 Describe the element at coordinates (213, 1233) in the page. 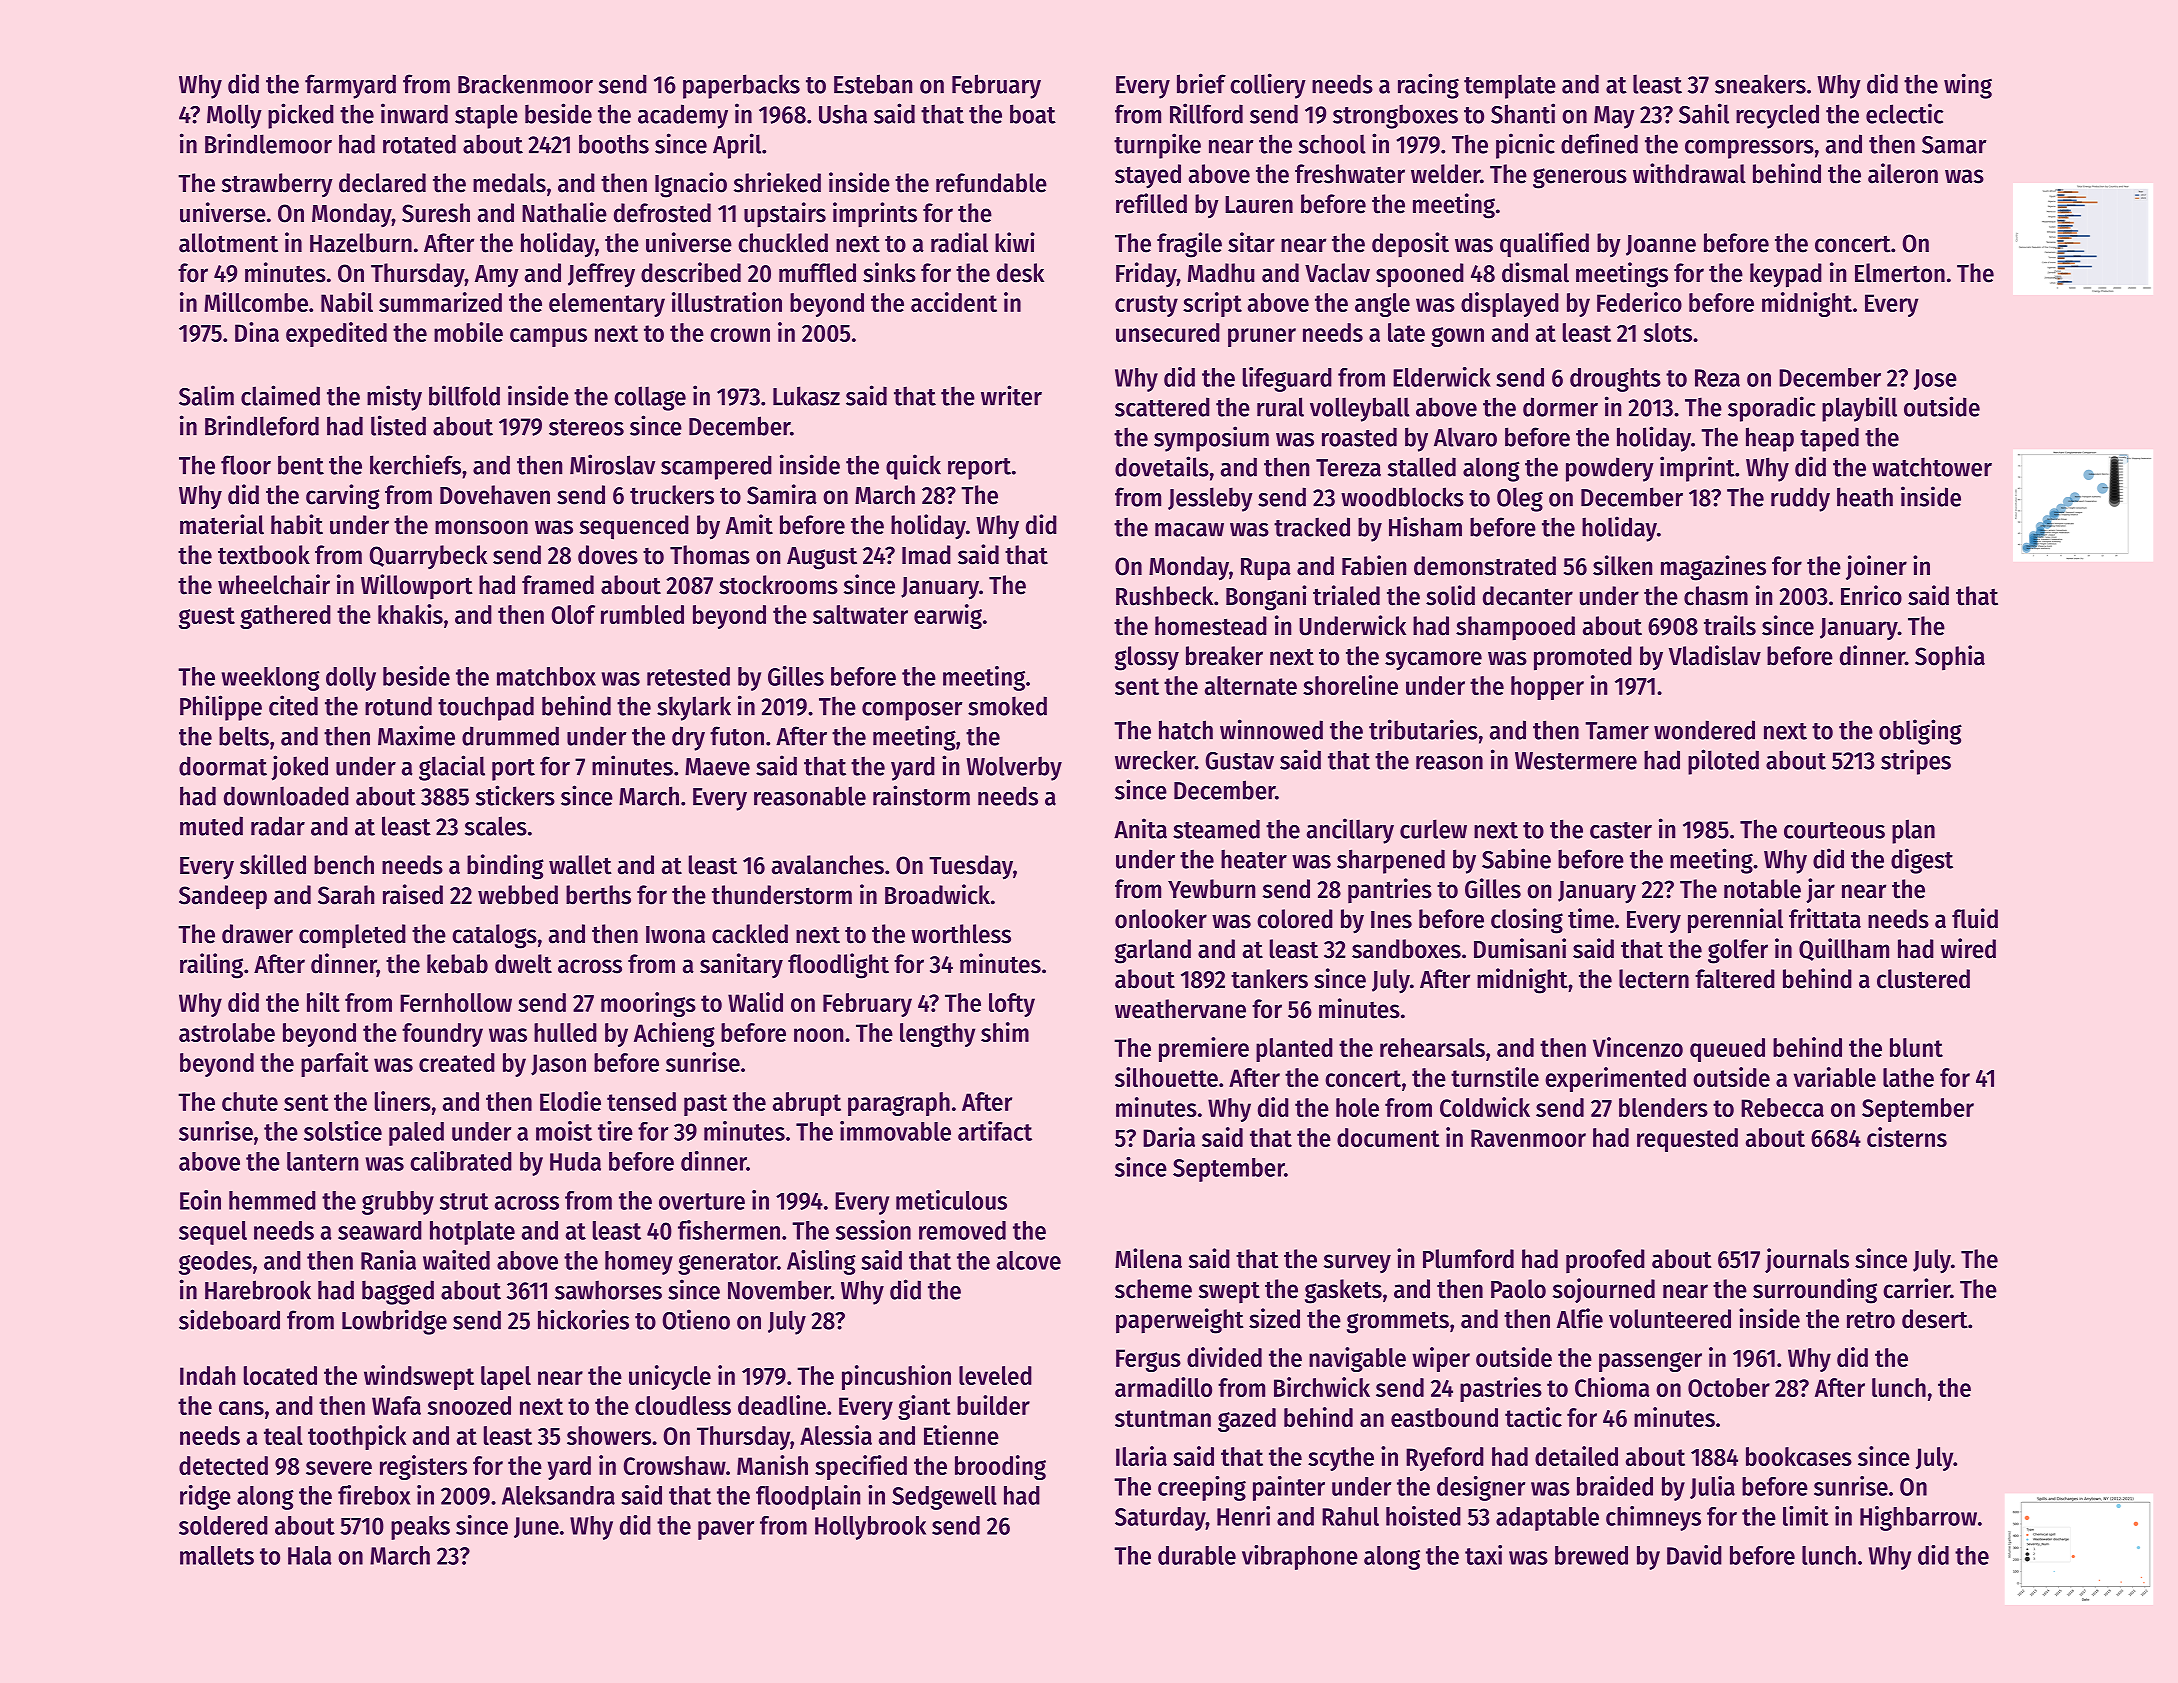

I see `sequel` at that location.
